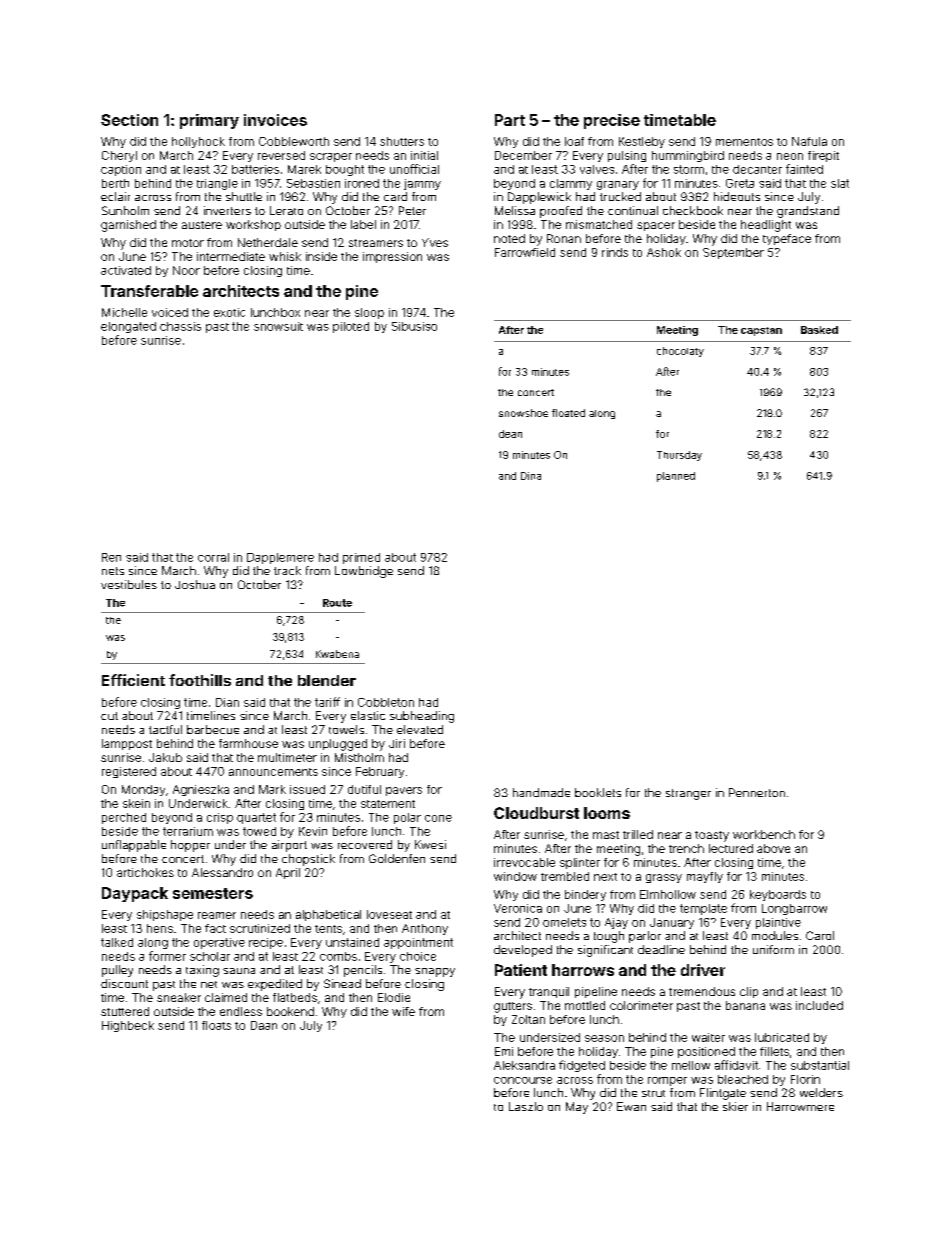  What do you see at coordinates (361, 558) in the screenshot?
I see `primed` at bounding box center [361, 558].
